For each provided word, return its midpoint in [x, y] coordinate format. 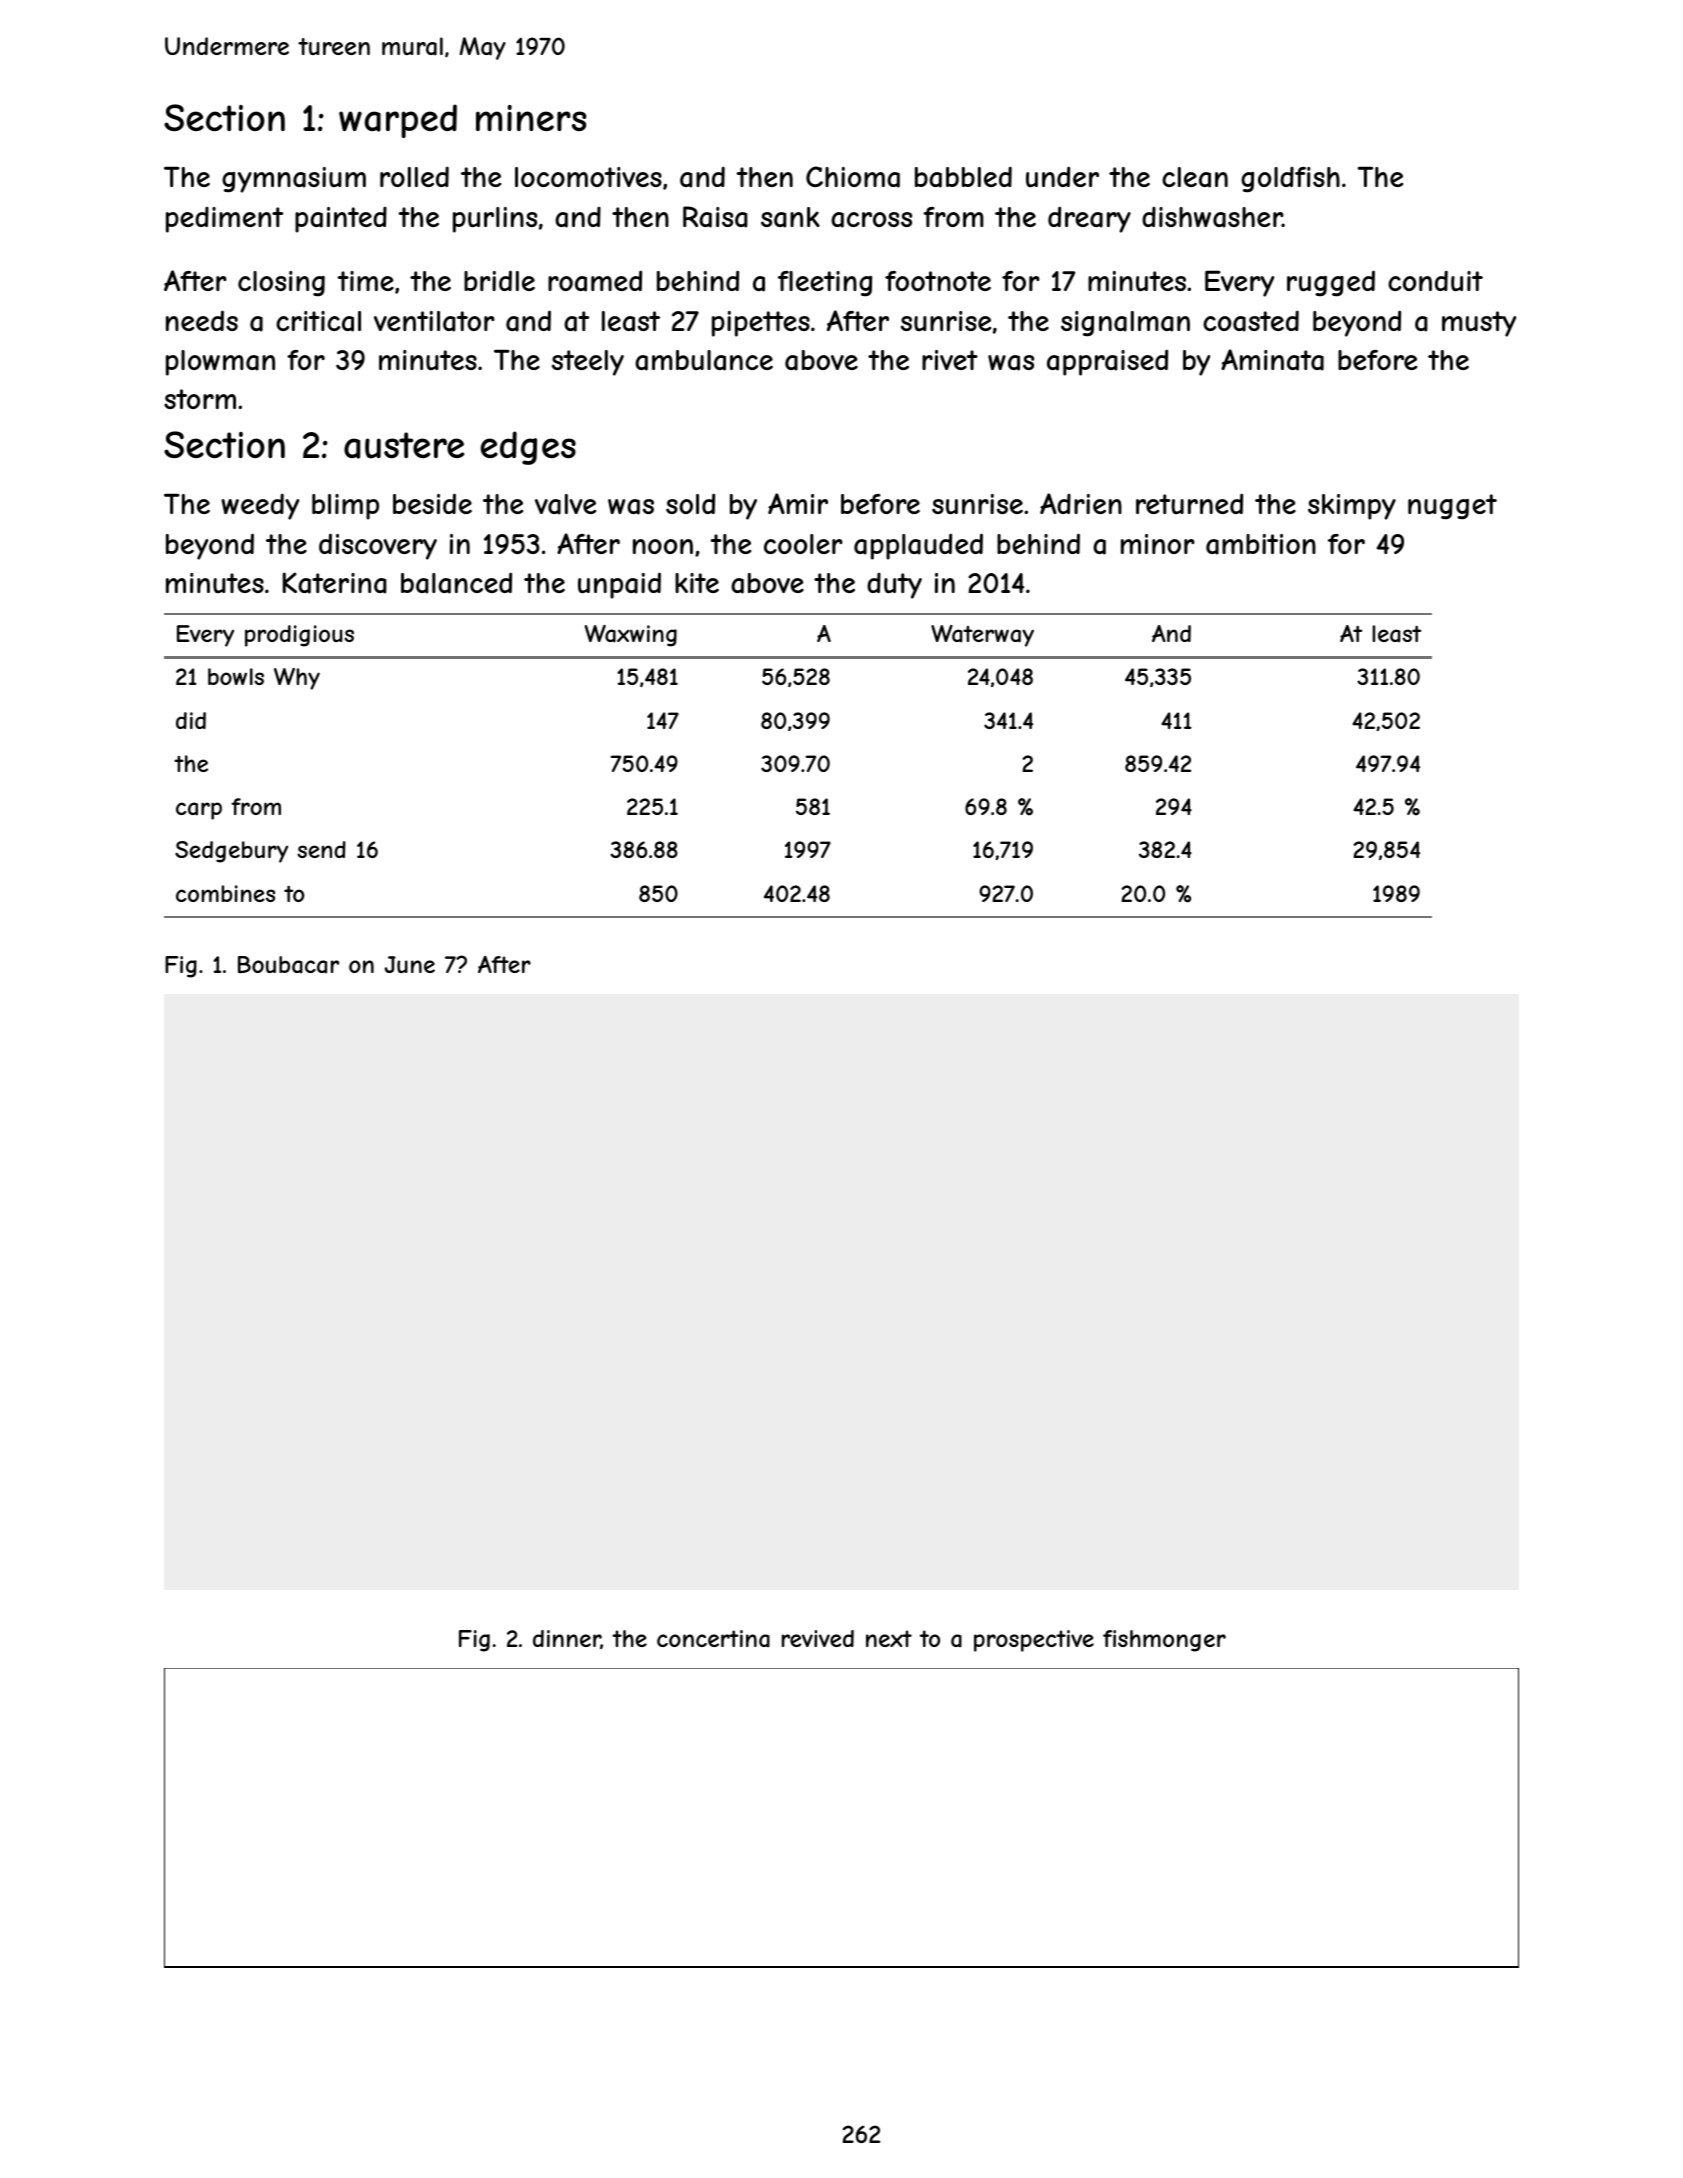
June [410, 964]
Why [297, 679]
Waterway [982, 636]
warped [398, 121]
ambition [1261, 544]
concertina [713, 1639]
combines [225, 893]
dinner [567, 1639]
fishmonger [1164, 1641]
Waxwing [631, 636]
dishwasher [1212, 217]
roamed [595, 281]
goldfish [1290, 180]
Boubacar [288, 965]
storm [200, 399]
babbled [963, 177]
